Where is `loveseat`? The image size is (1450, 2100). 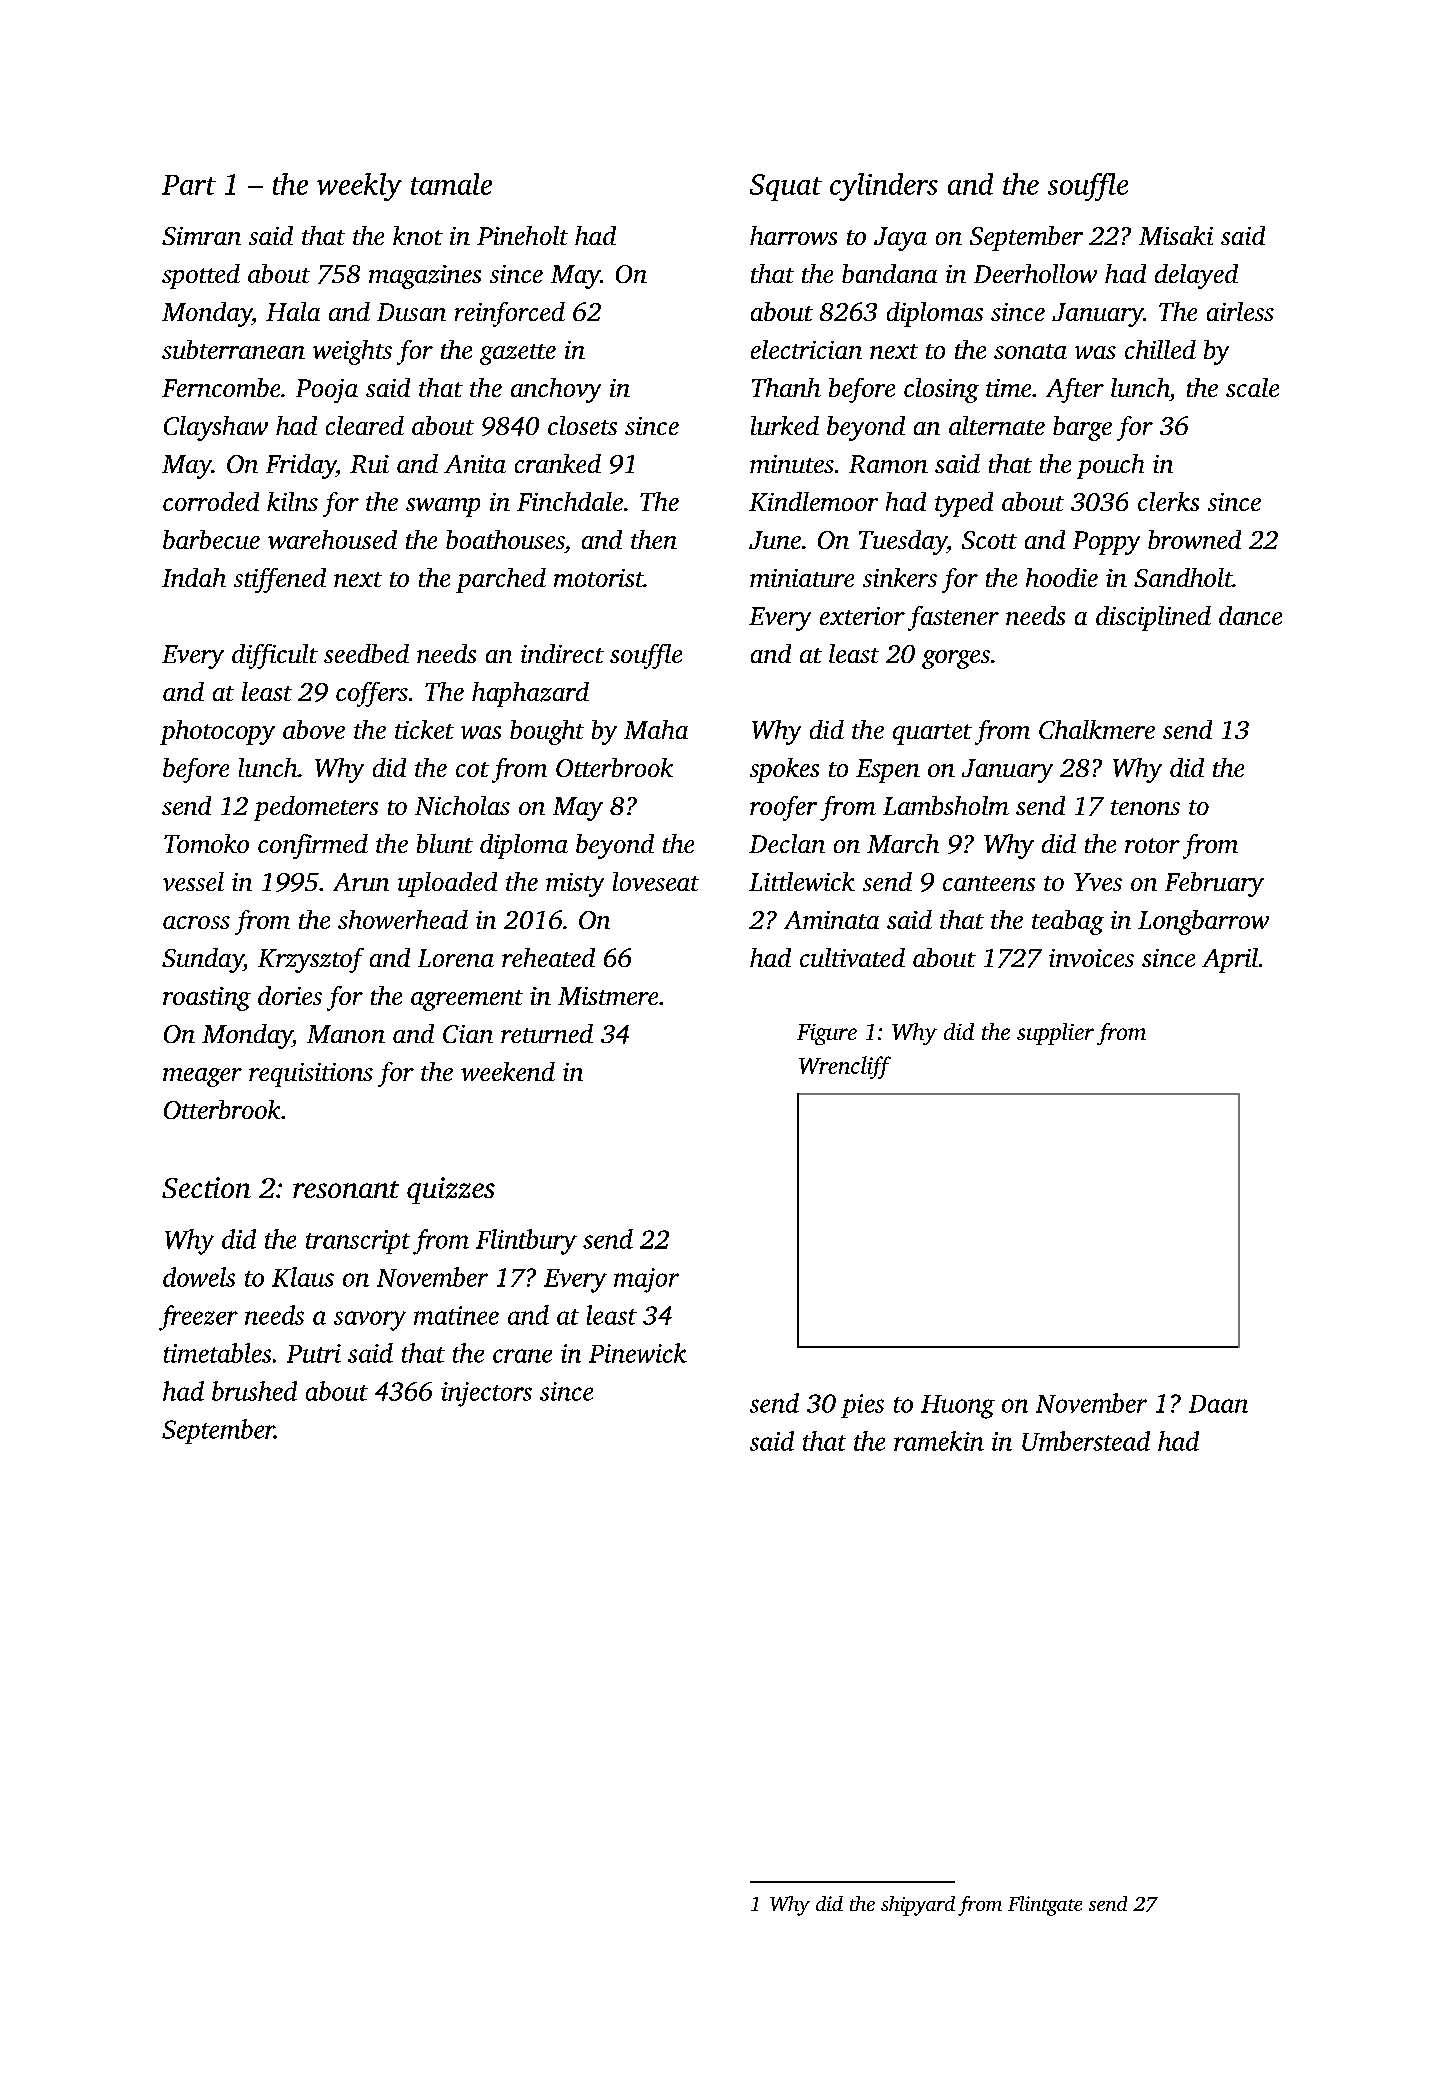
loveseat is located at coordinates (656, 881).
